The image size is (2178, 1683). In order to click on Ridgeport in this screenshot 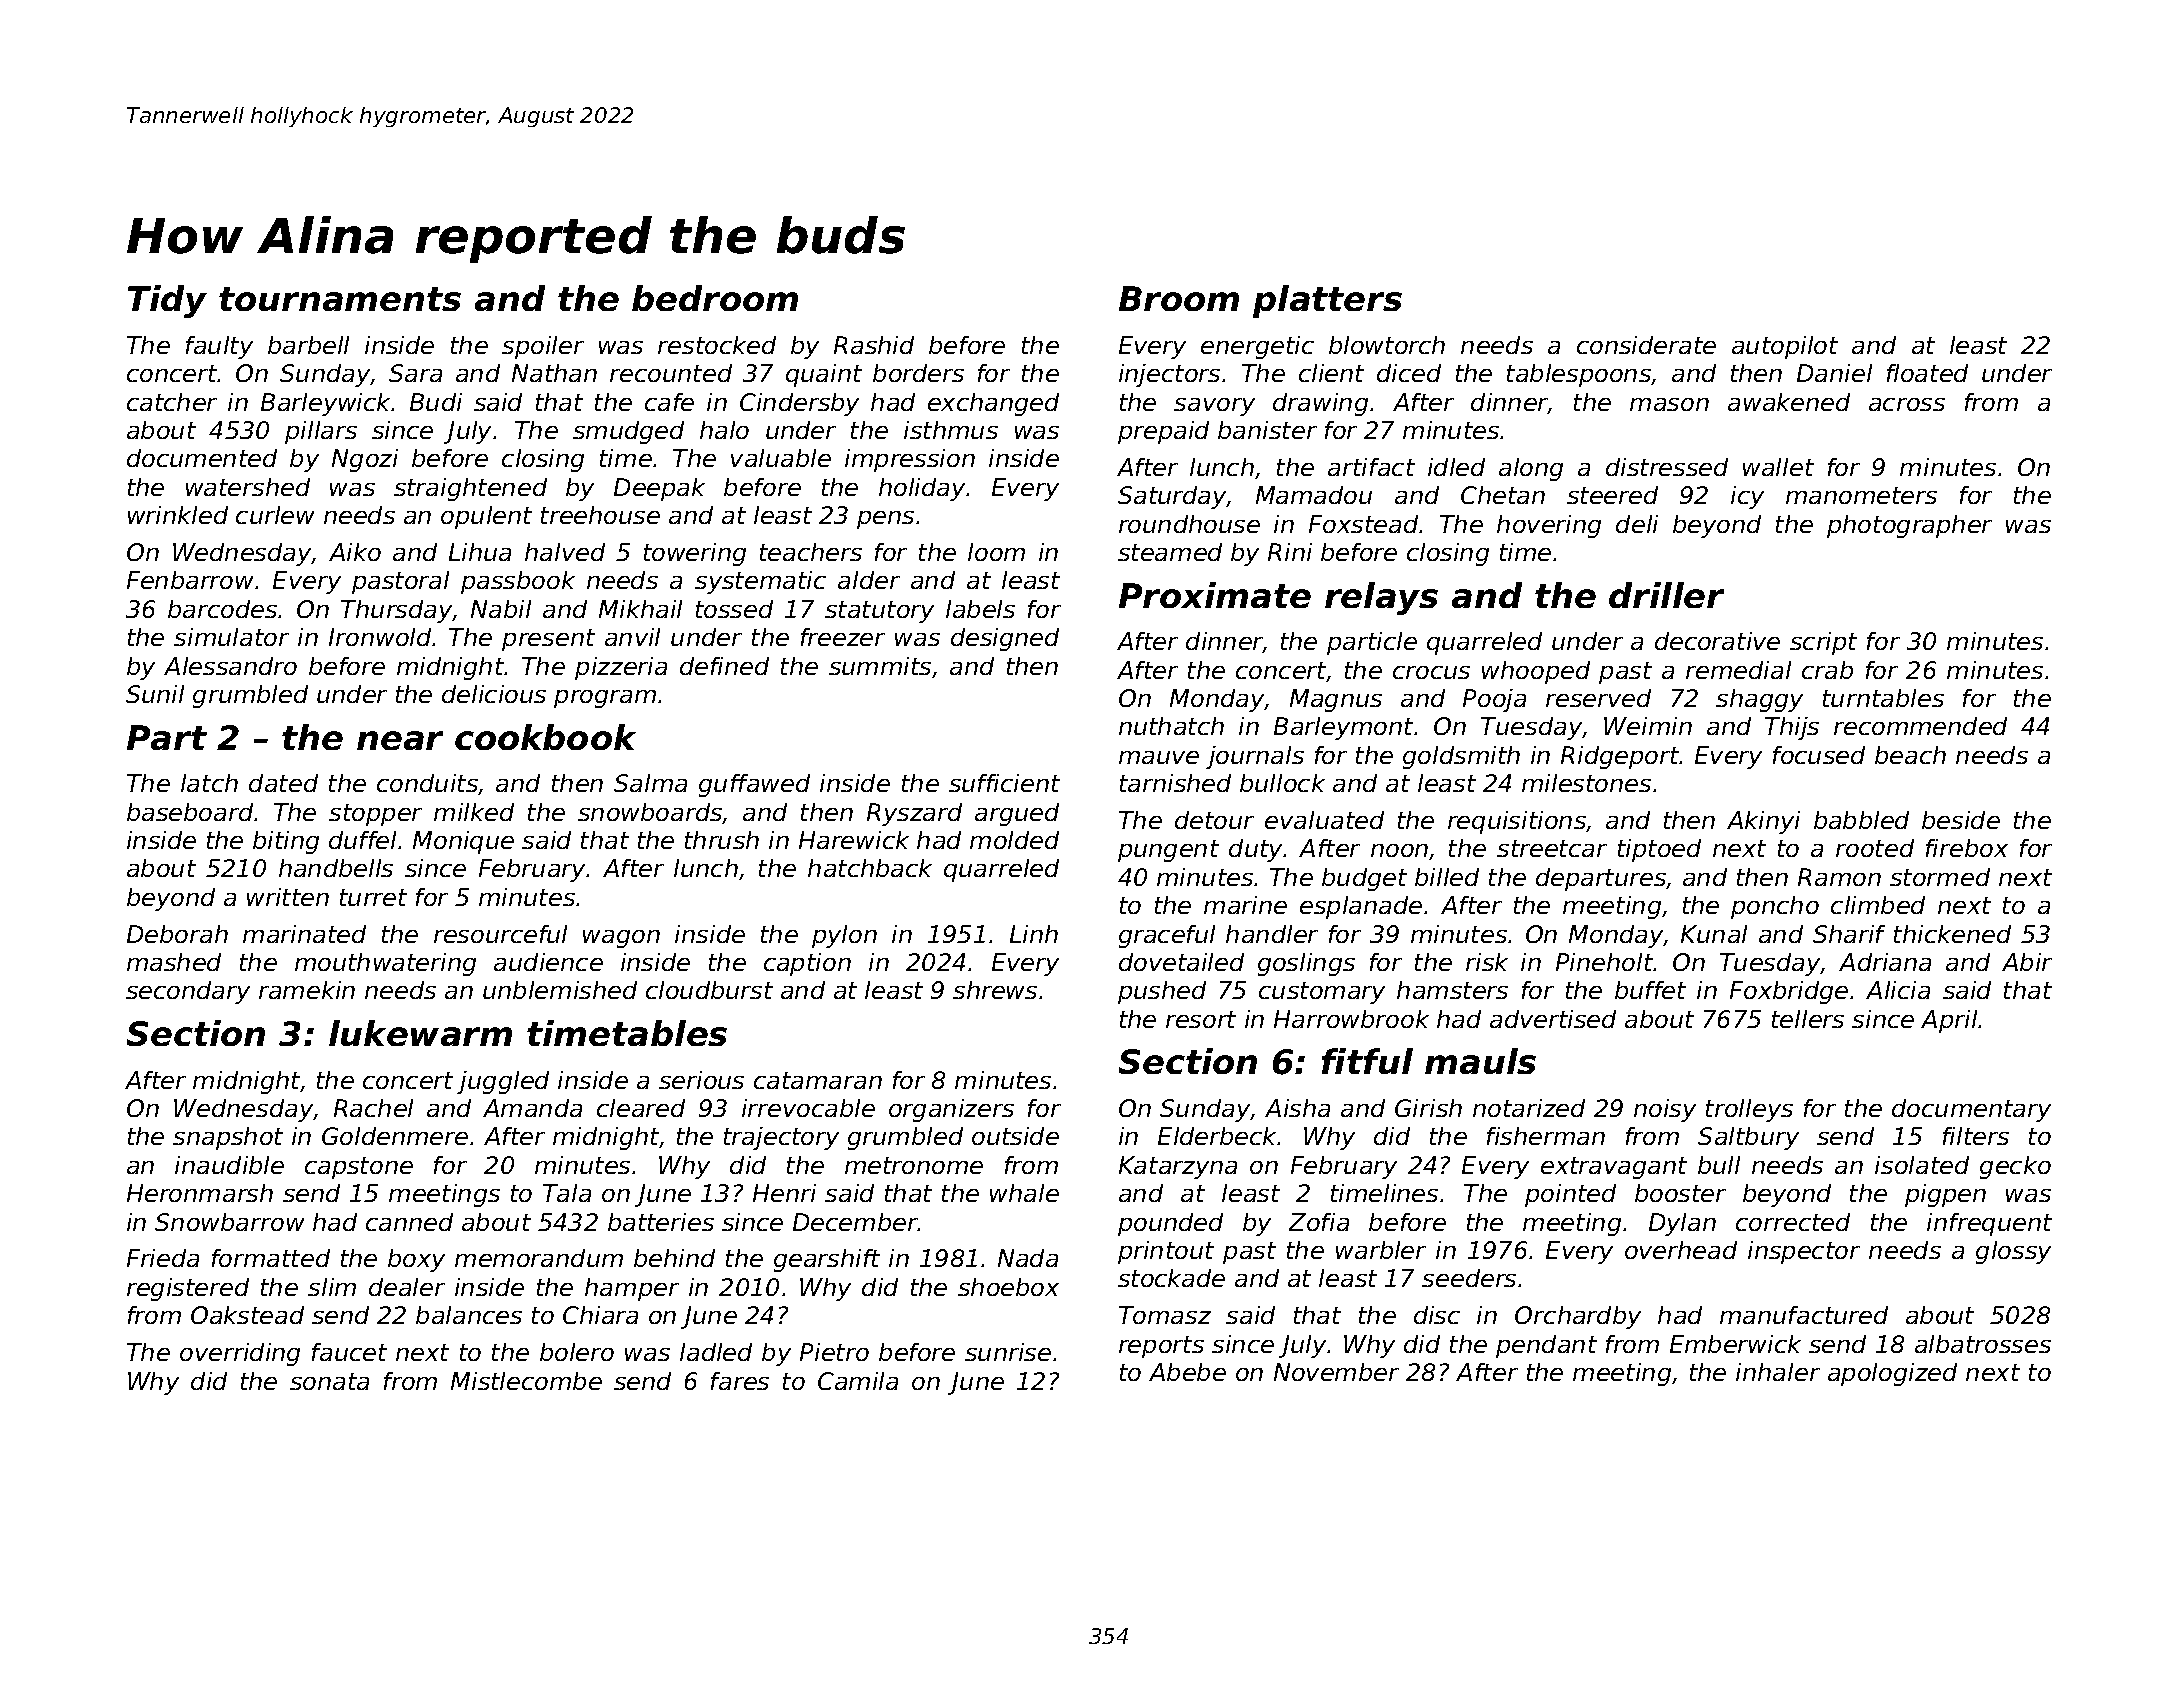, I will do `click(1620, 757)`.
